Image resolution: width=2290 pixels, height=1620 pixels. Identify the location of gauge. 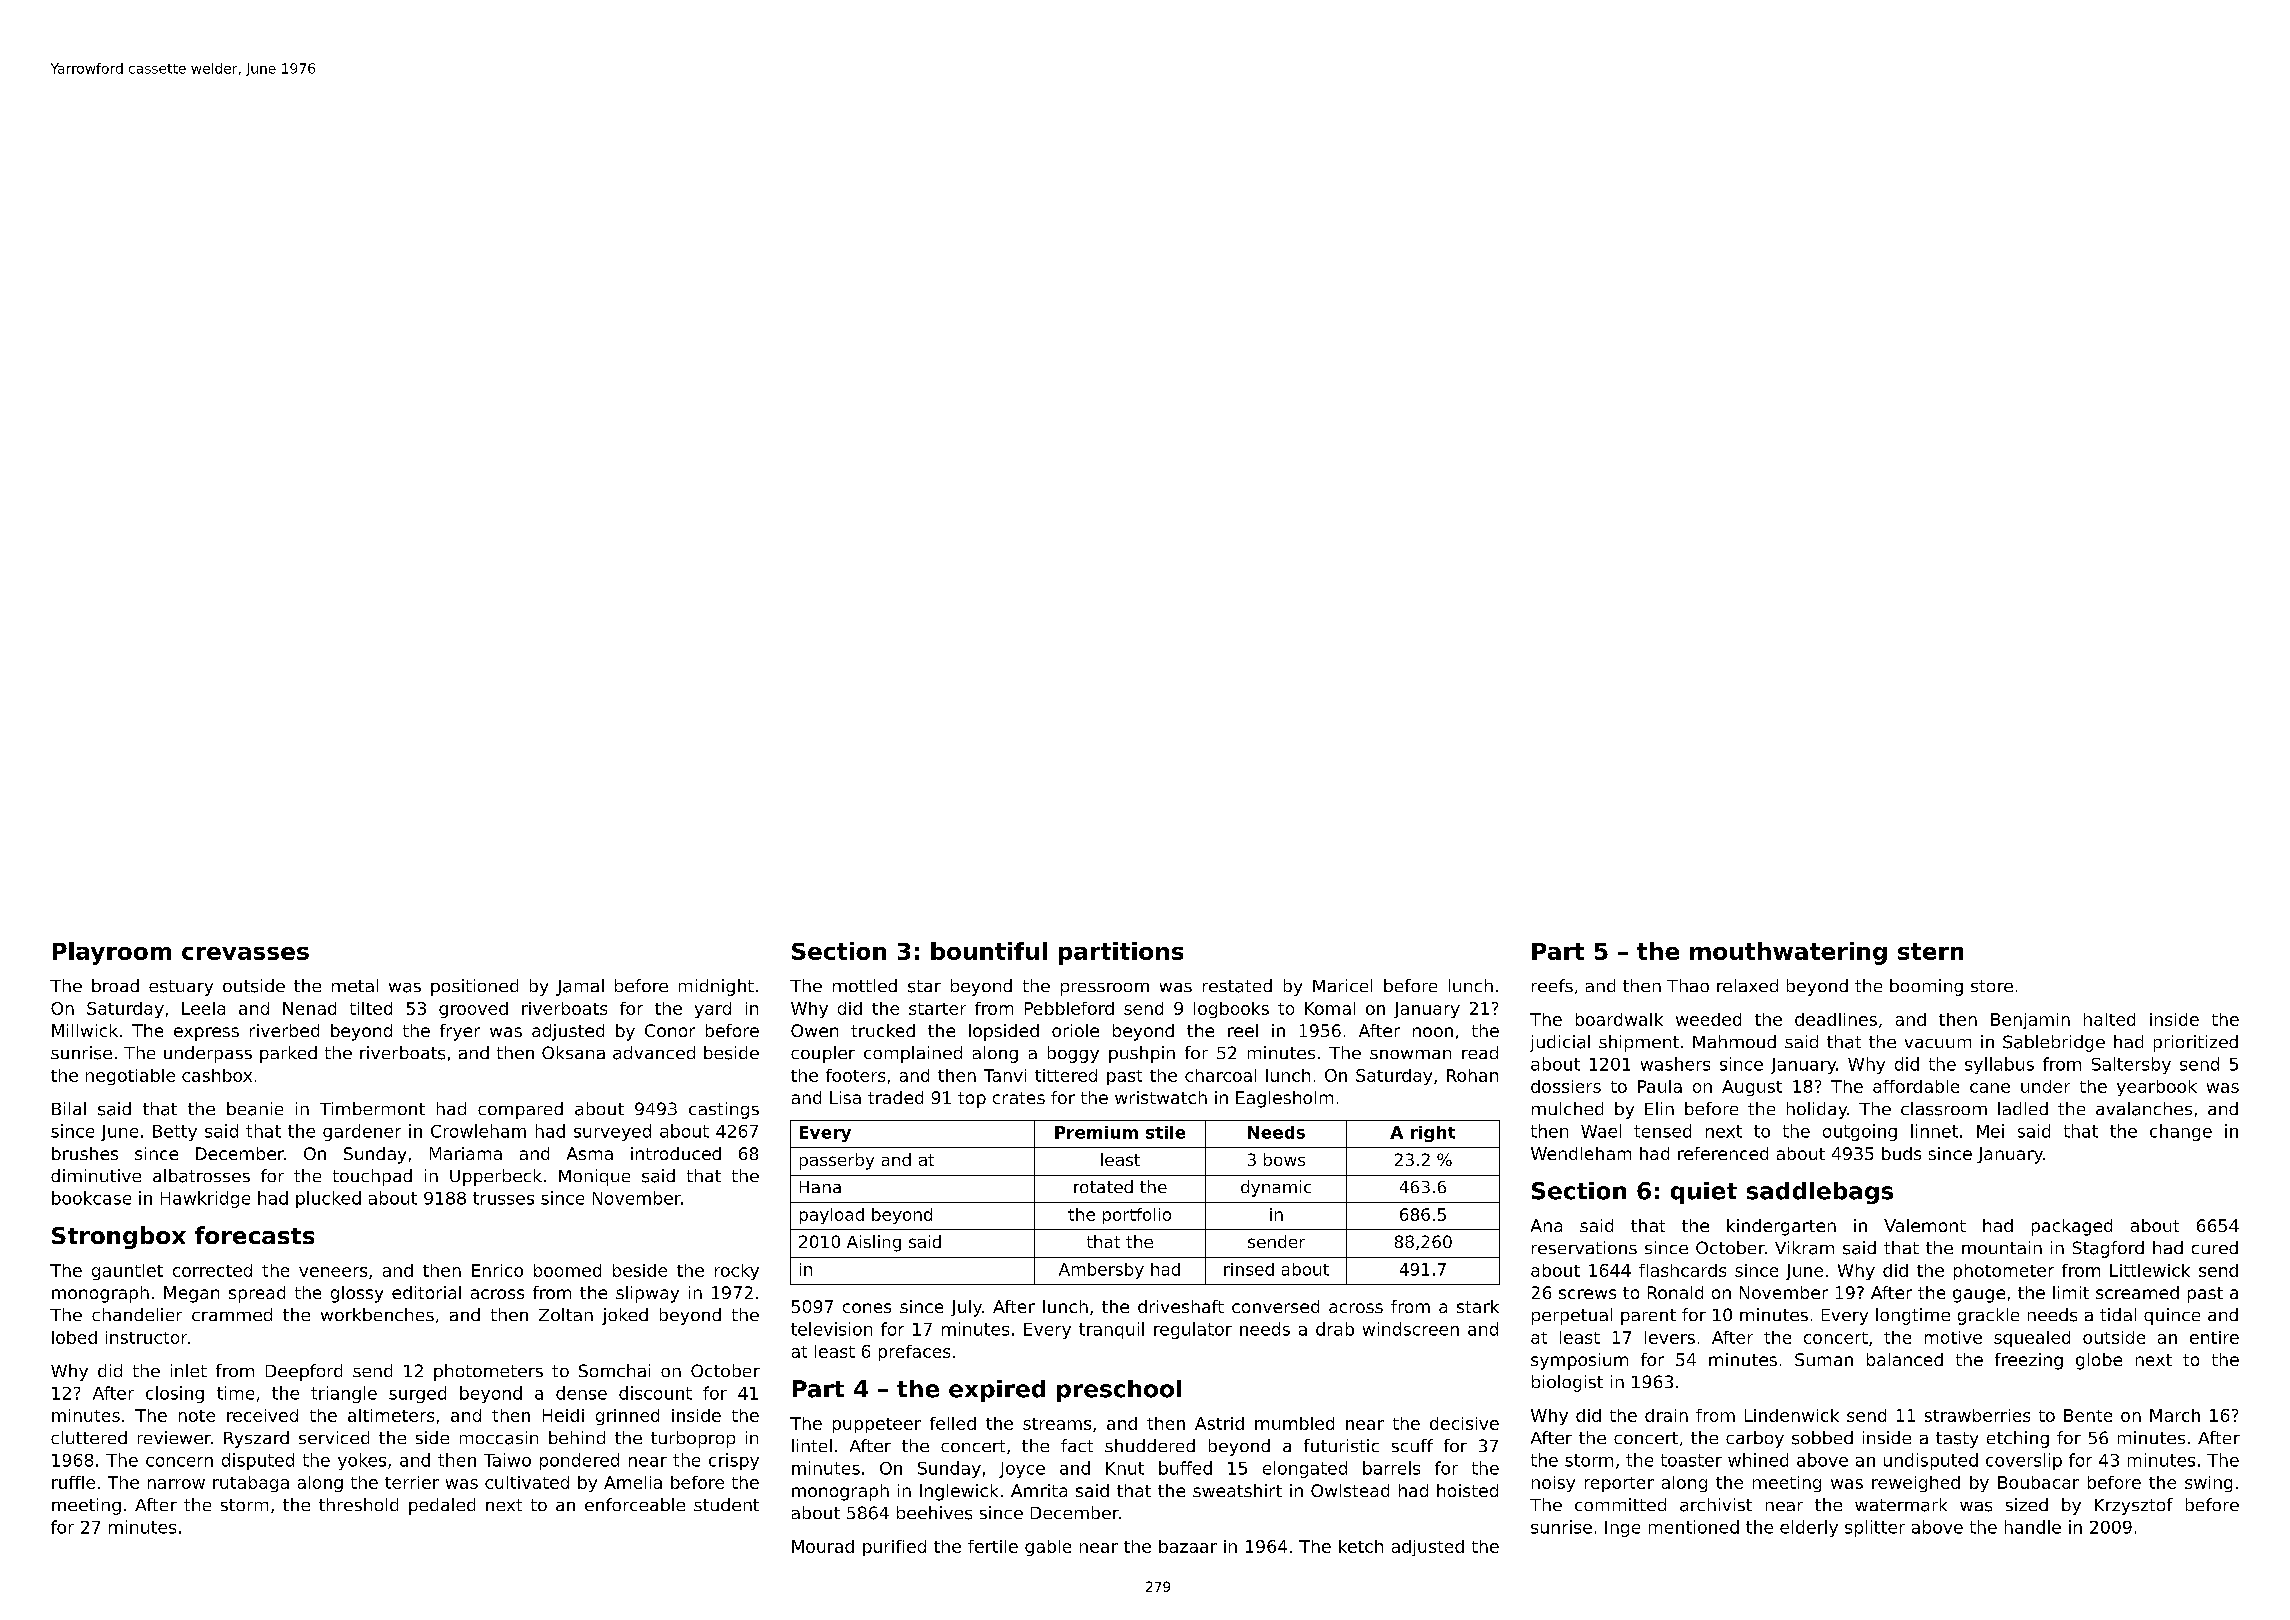
(1979, 1296).
